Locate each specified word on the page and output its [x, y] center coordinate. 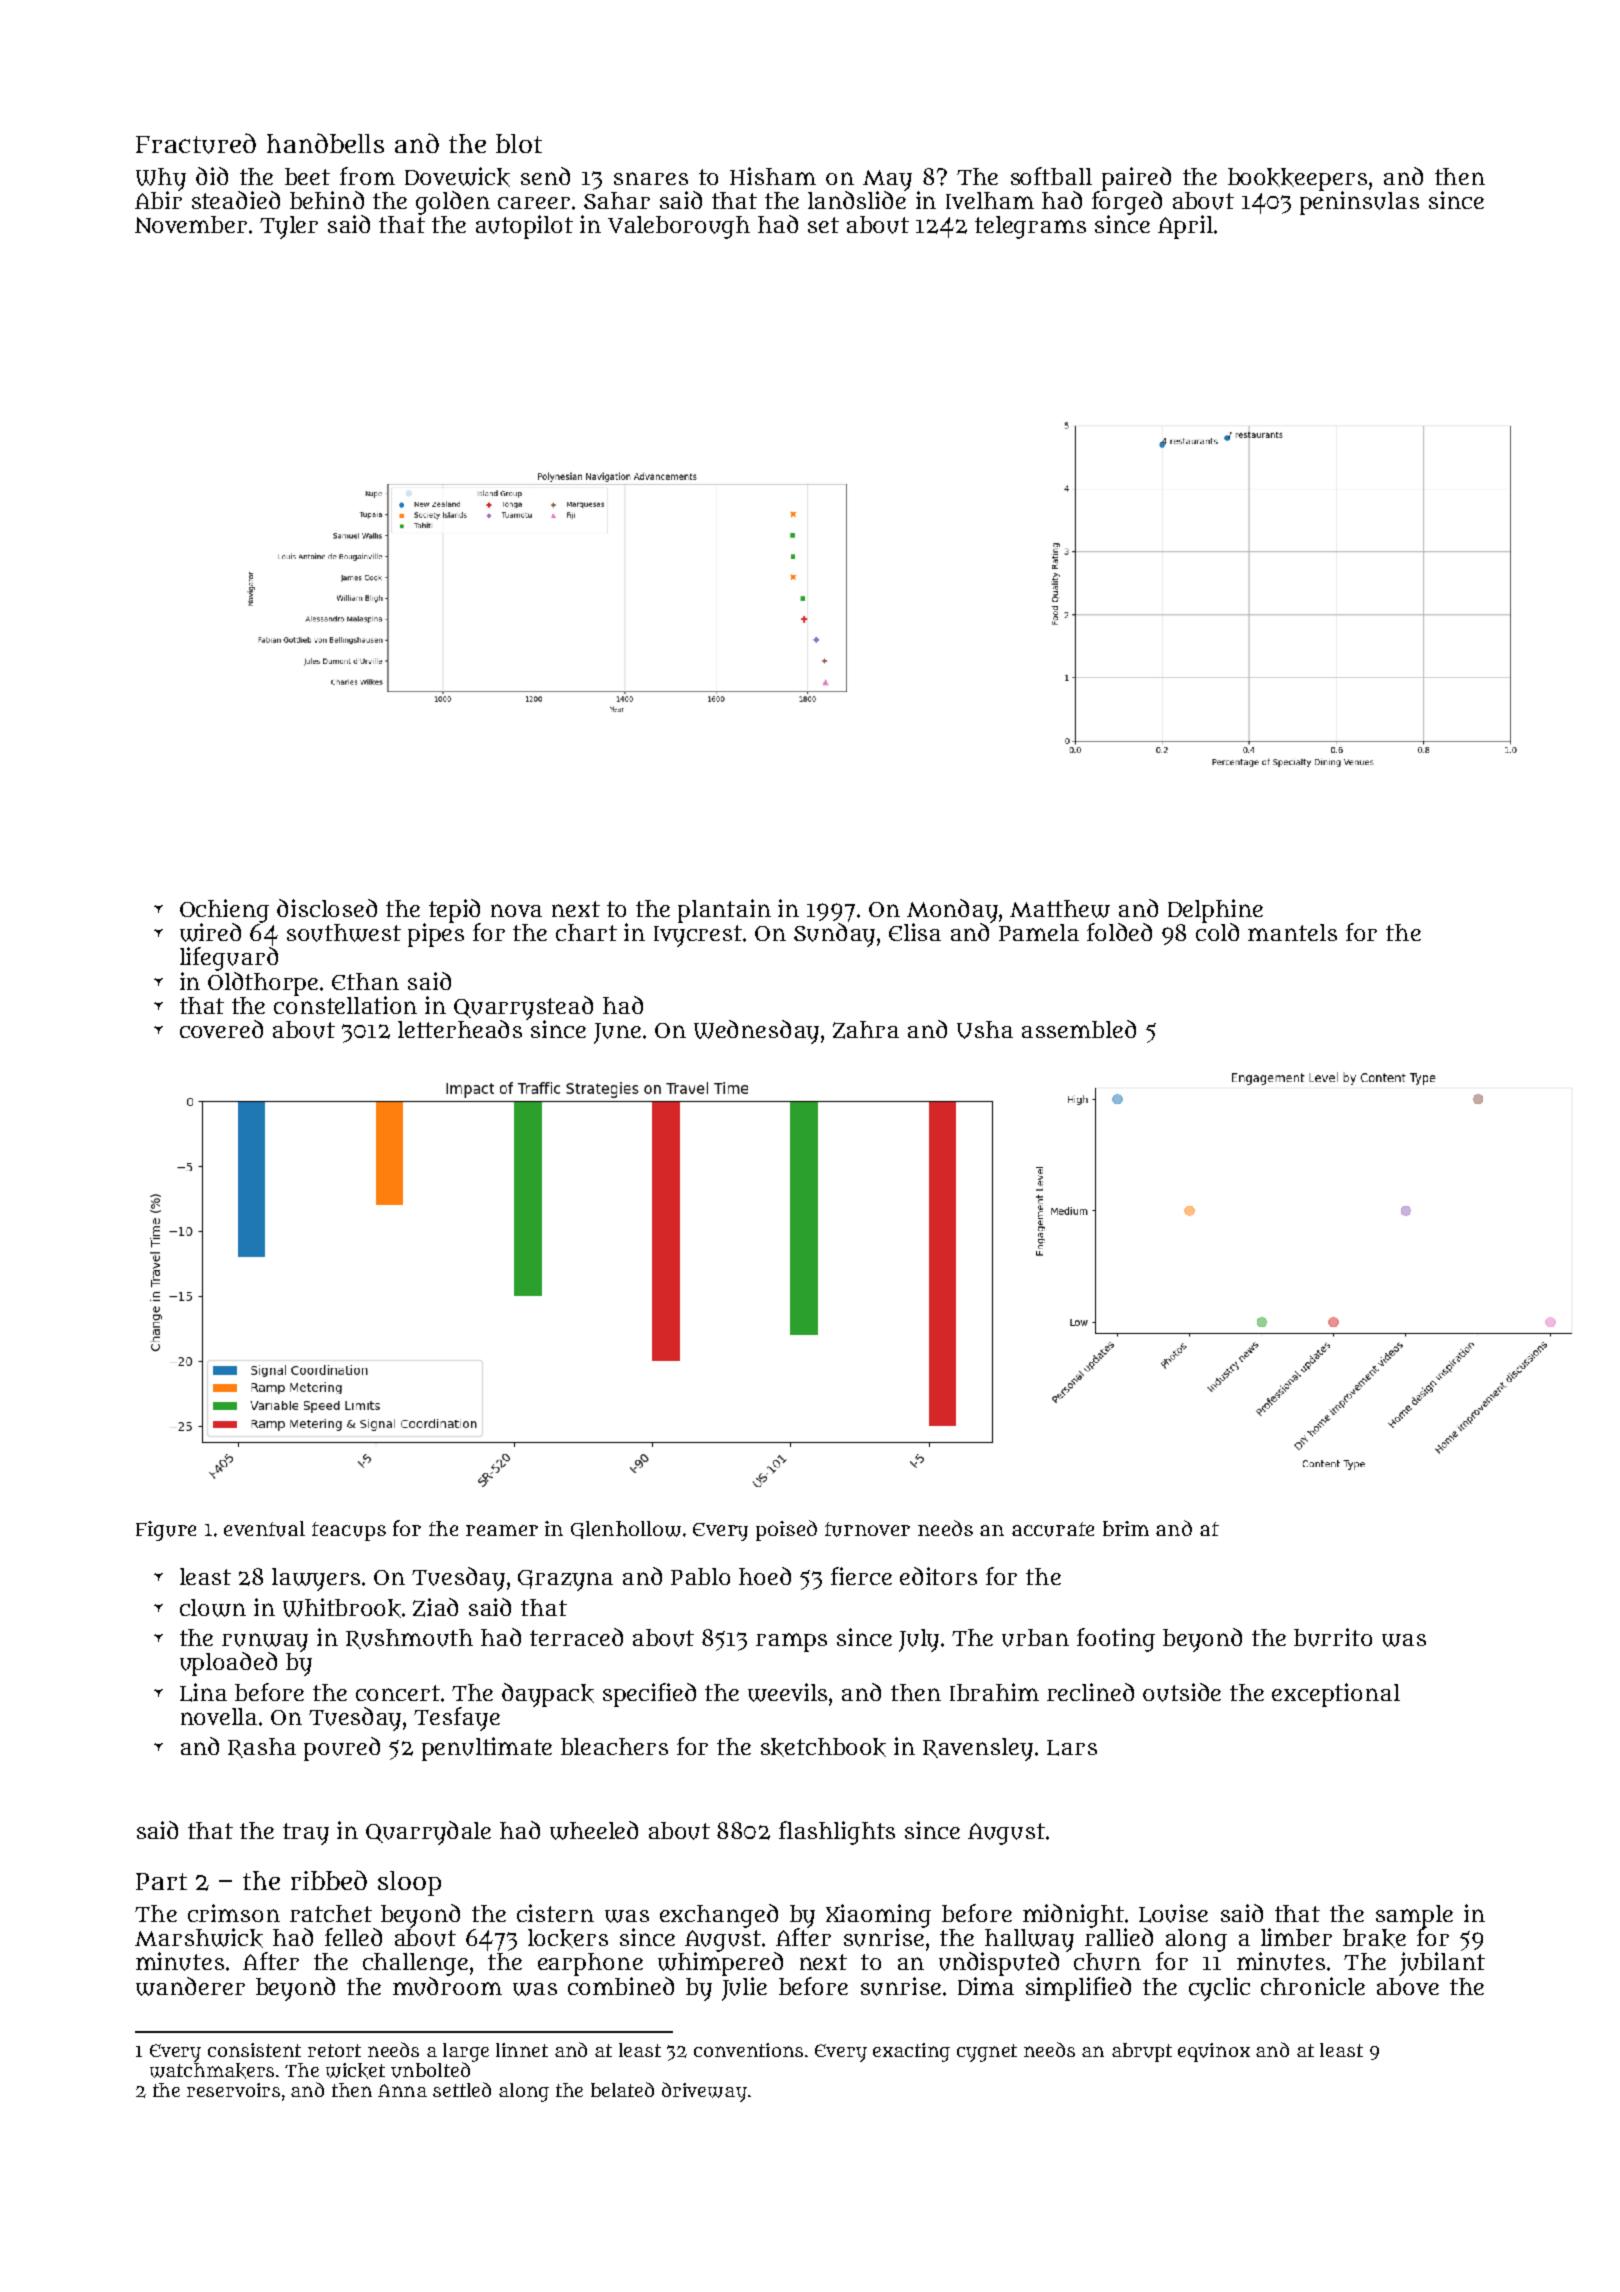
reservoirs [233, 2090]
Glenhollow [626, 1530]
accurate [1053, 1529]
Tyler [289, 227]
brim [1126, 1528]
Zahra [866, 1030]
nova [516, 910]
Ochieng [224, 911]
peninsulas [1359, 203]
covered [221, 1029]
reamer [502, 1530]
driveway [704, 2092]
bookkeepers [1297, 179]
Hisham [773, 176]
